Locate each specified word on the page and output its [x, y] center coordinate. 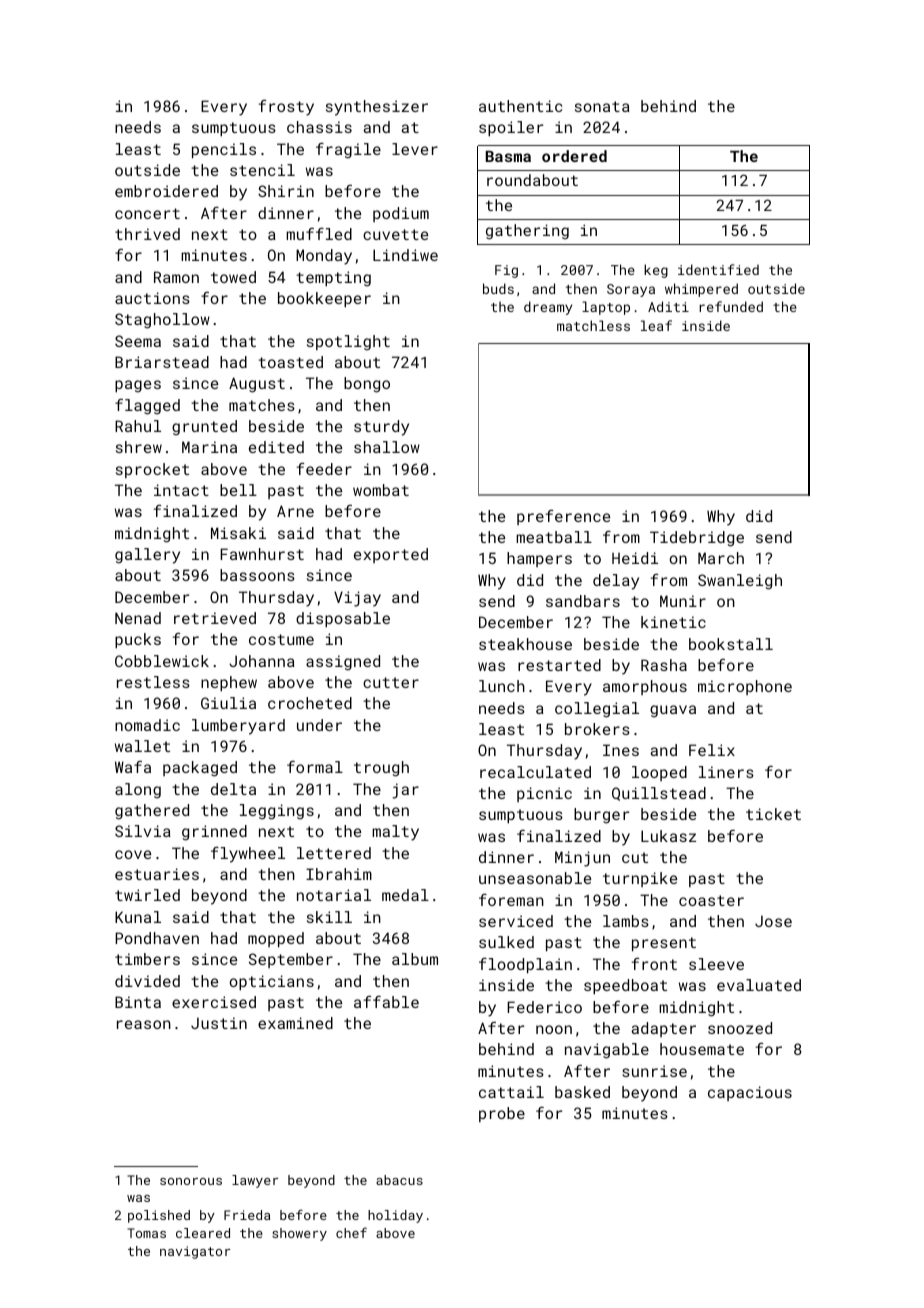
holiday [395, 1216]
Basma [508, 156]
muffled [319, 234]
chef [351, 1232]
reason [144, 1024]
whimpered [701, 290]
